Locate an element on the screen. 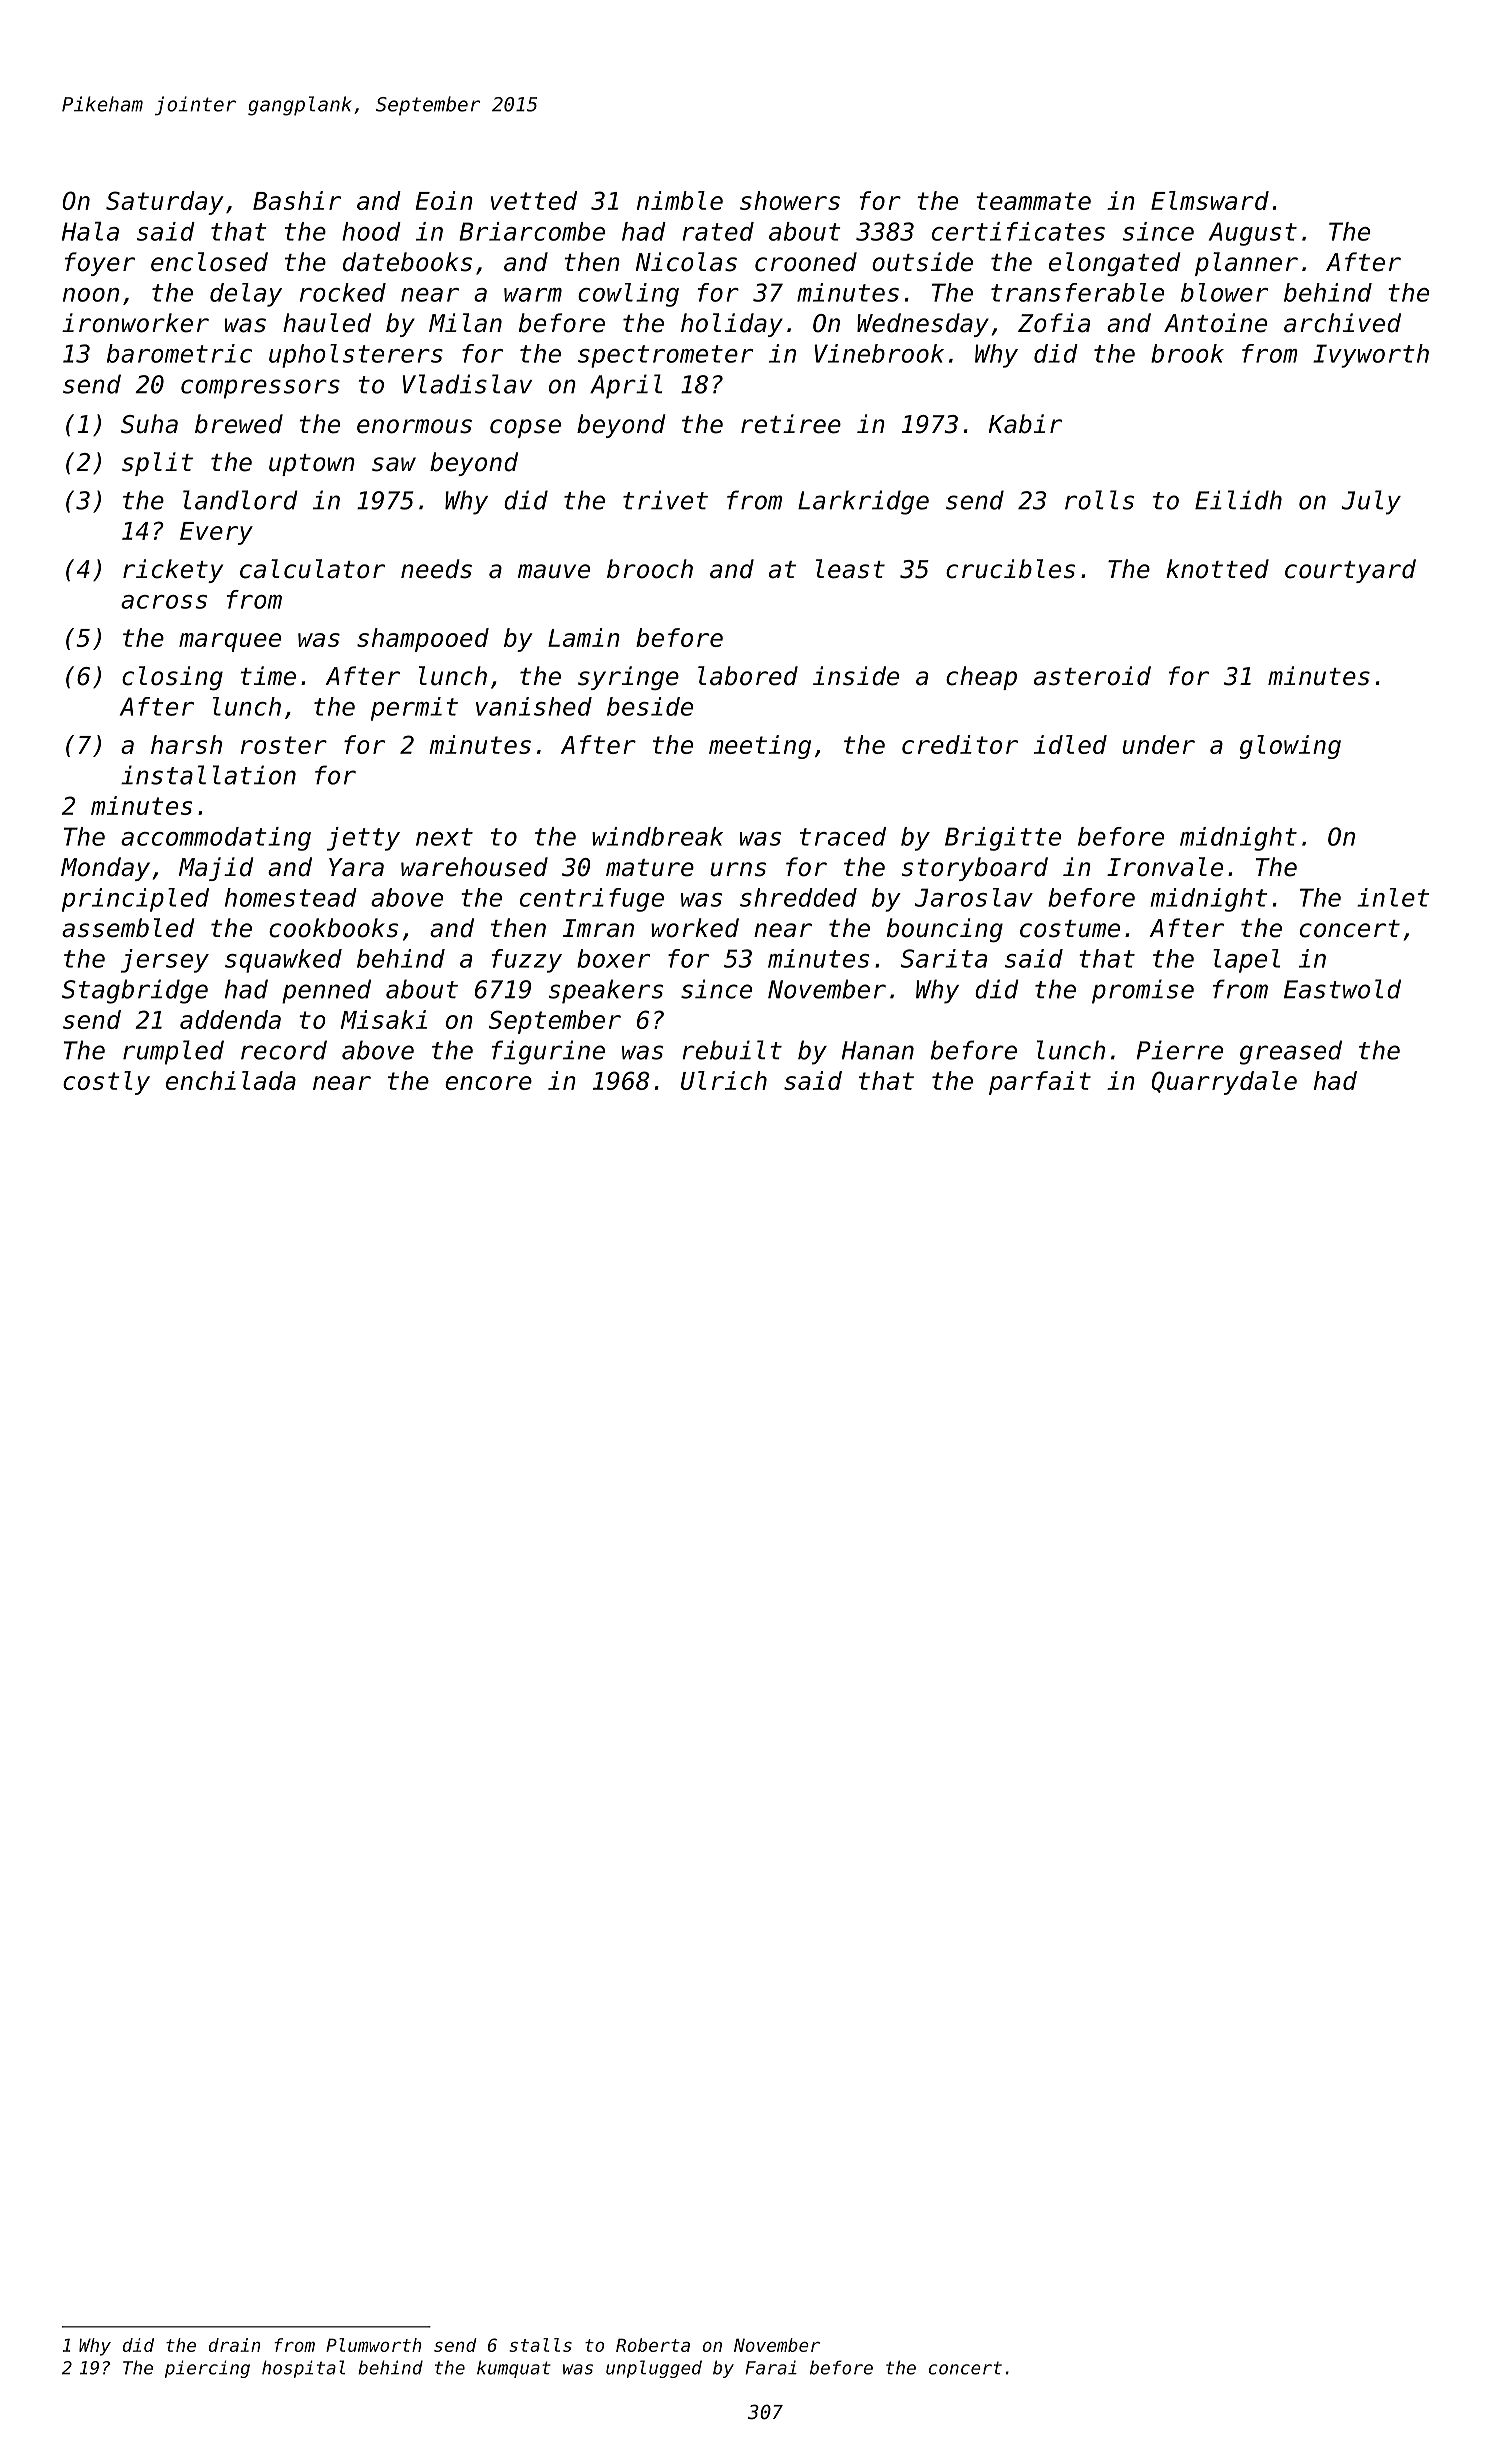  Hanan is located at coordinates (878, 1050).
